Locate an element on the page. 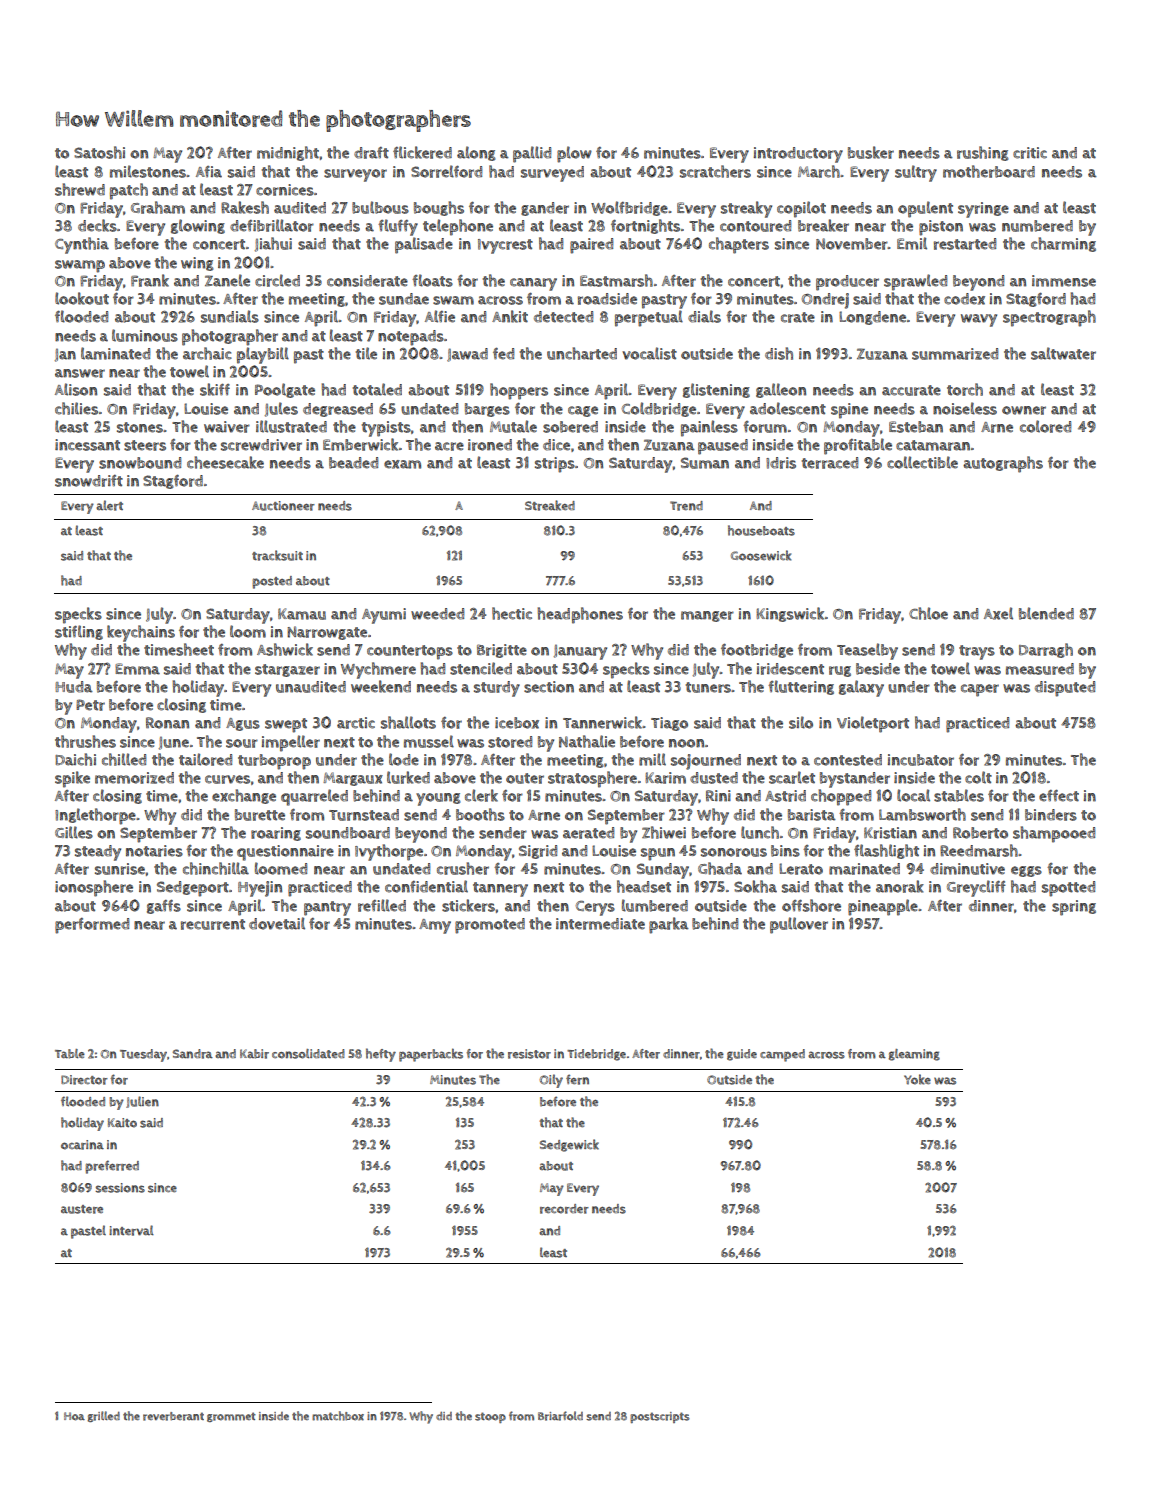 The width and height of the page is (1151, 1490). manger is located at coordinates (707, 616).
